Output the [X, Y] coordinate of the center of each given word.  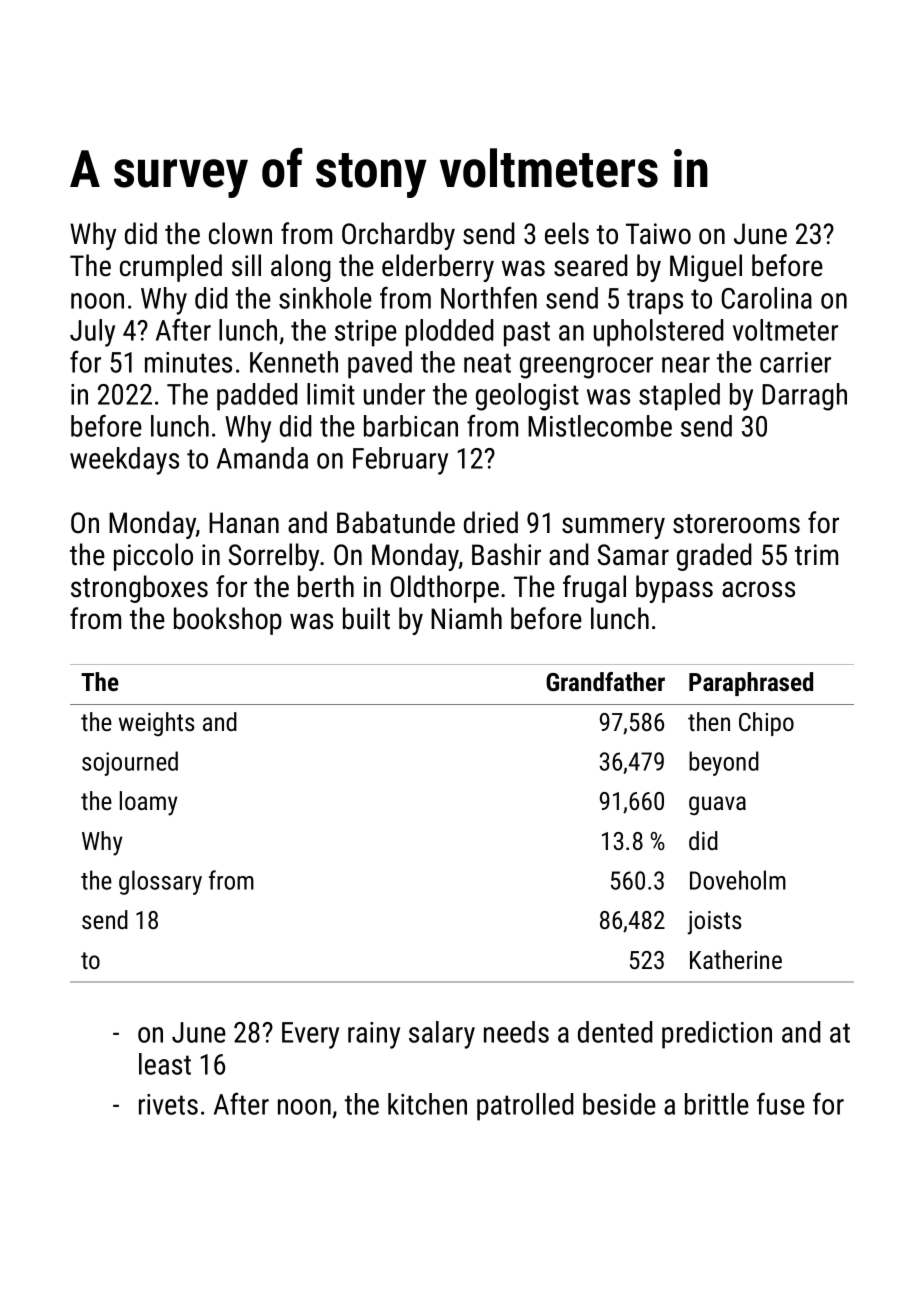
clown [240, 233]
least [165, 1064]
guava [717, 805]
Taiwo [658, 234]
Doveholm [738, 880]
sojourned [130, 763]
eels [567, 233]
